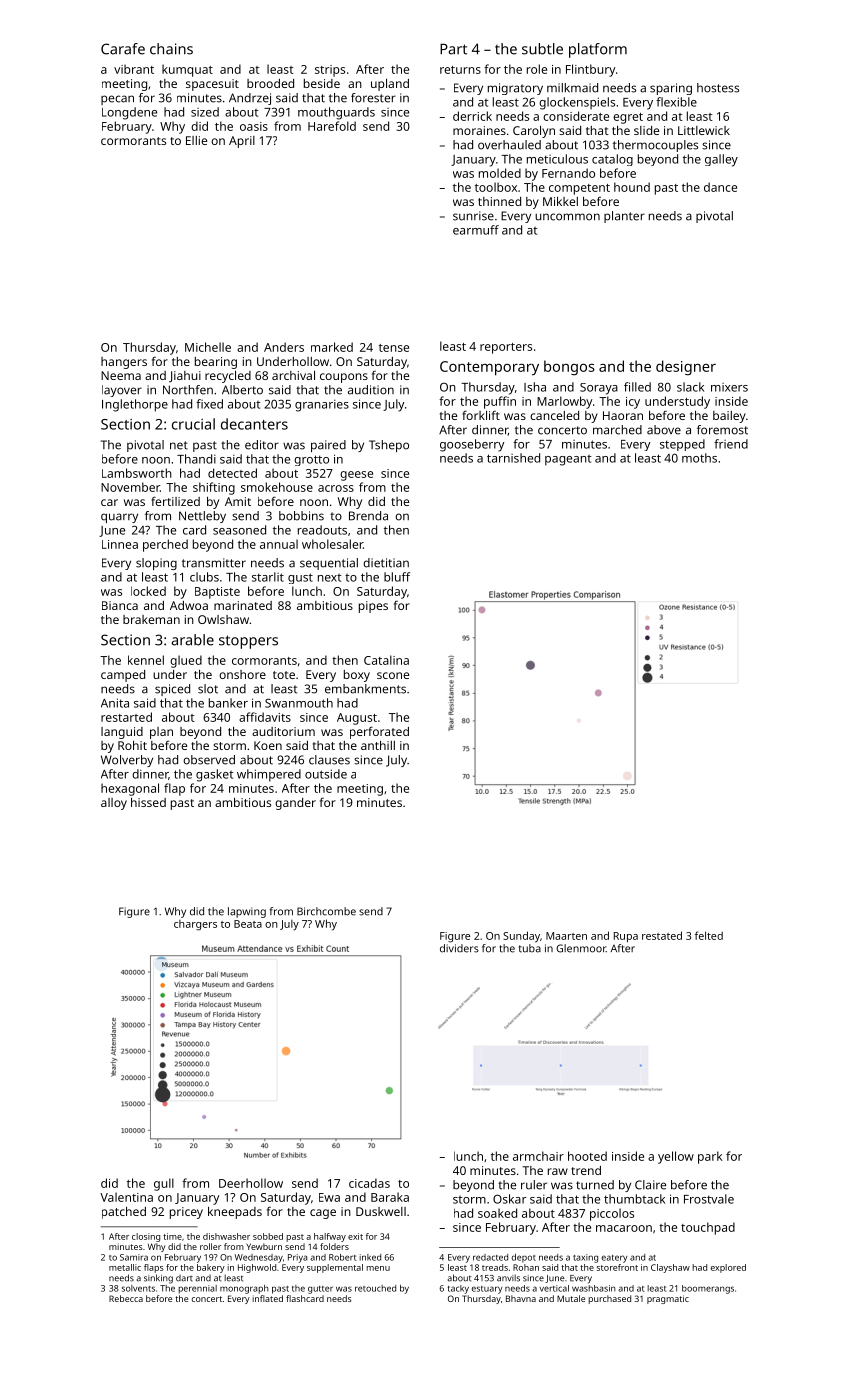 The height and width of the document is (1400, 849). What do you see at coordinates (114, 804) in the document?
I see `alloy` at bounding box center [114, 804].
